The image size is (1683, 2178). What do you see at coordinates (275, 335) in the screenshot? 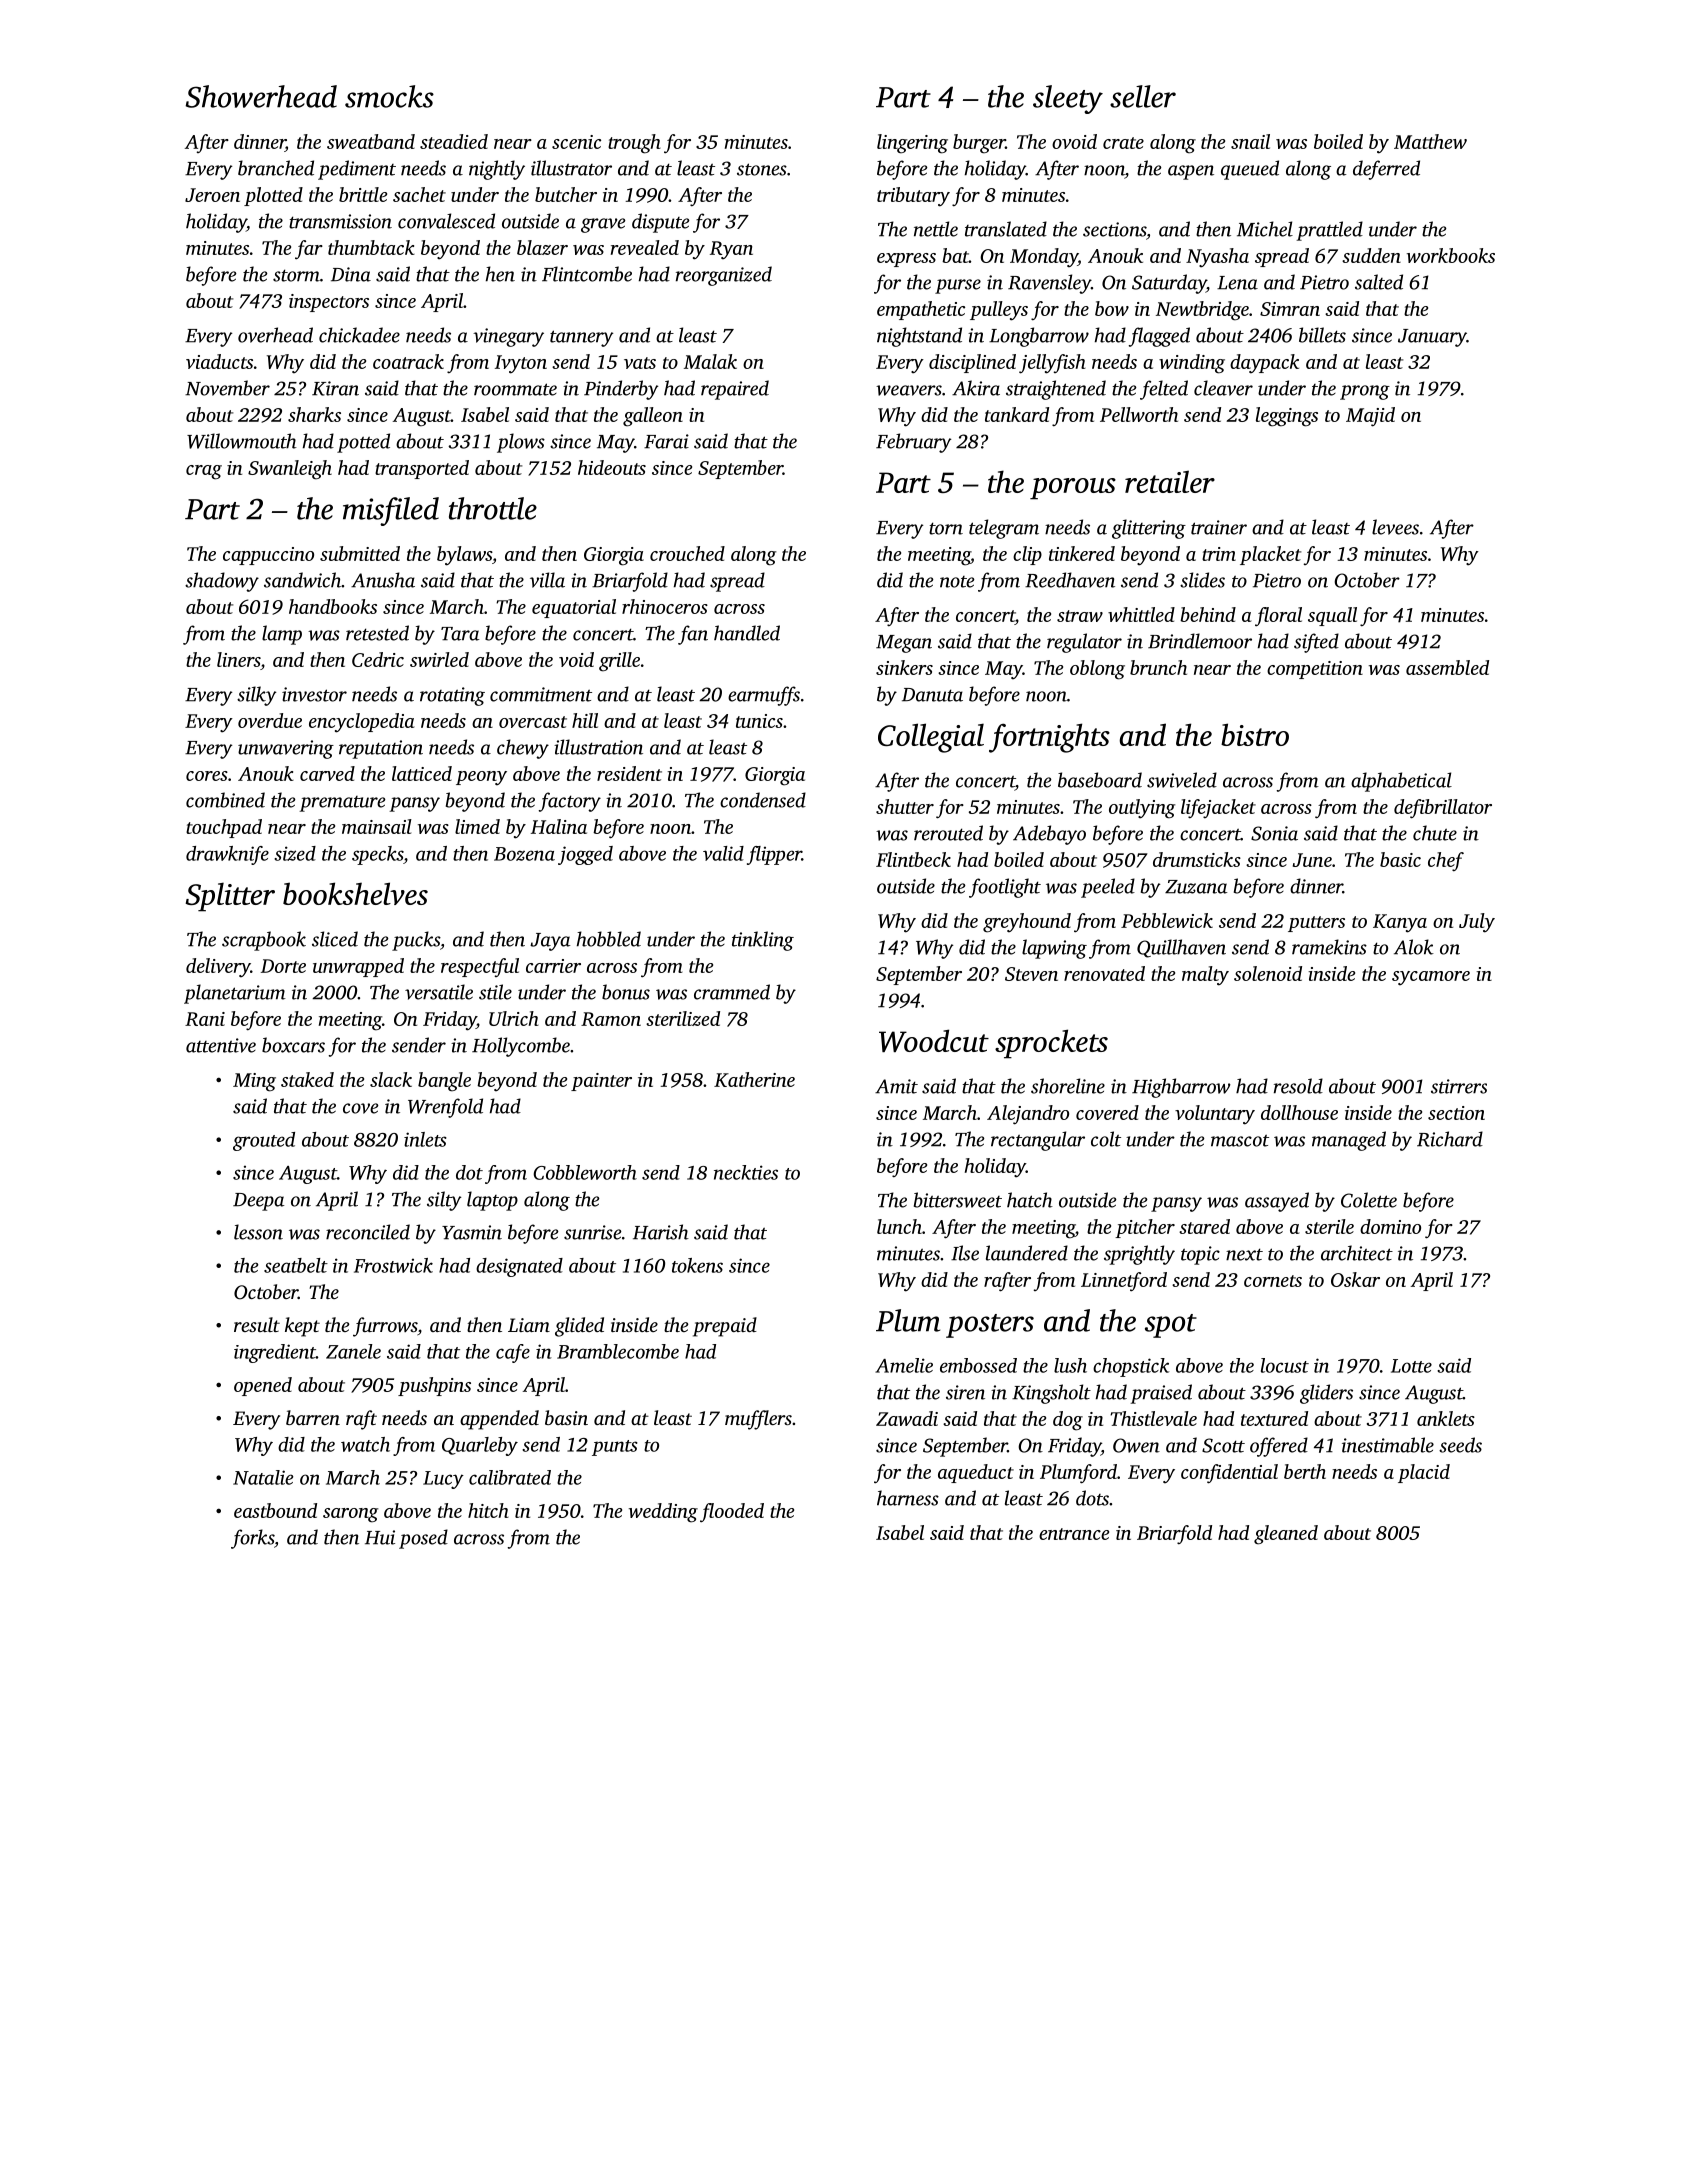
I see `overhead` at bounding box center [275, 335].
